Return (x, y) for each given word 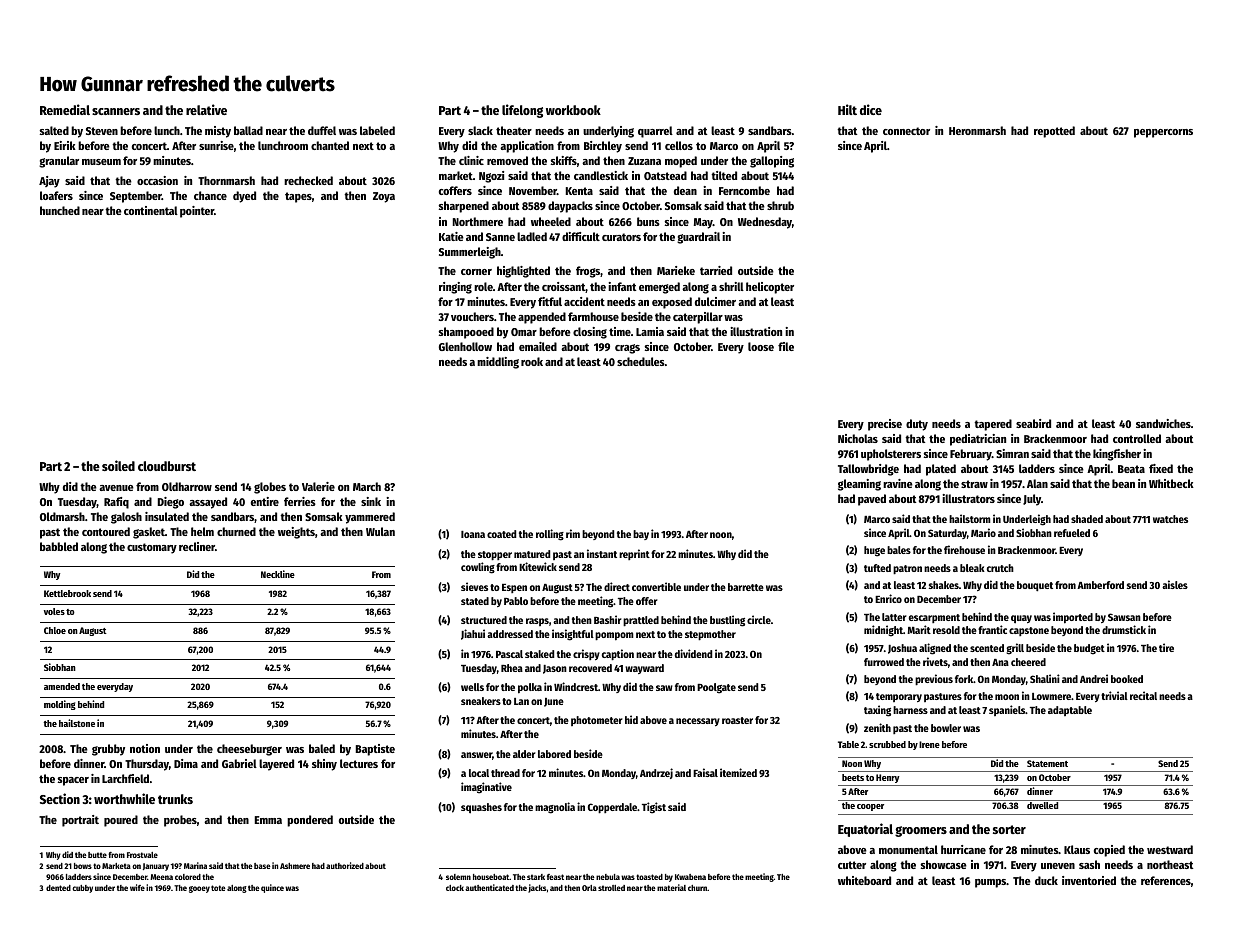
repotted (1054, 132)
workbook (573, 110)
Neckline (278, 574)
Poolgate (716, 688)
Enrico (888, 598)
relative (206, 109)
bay (641, 535)
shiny (324, 765)
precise (885, 425)
